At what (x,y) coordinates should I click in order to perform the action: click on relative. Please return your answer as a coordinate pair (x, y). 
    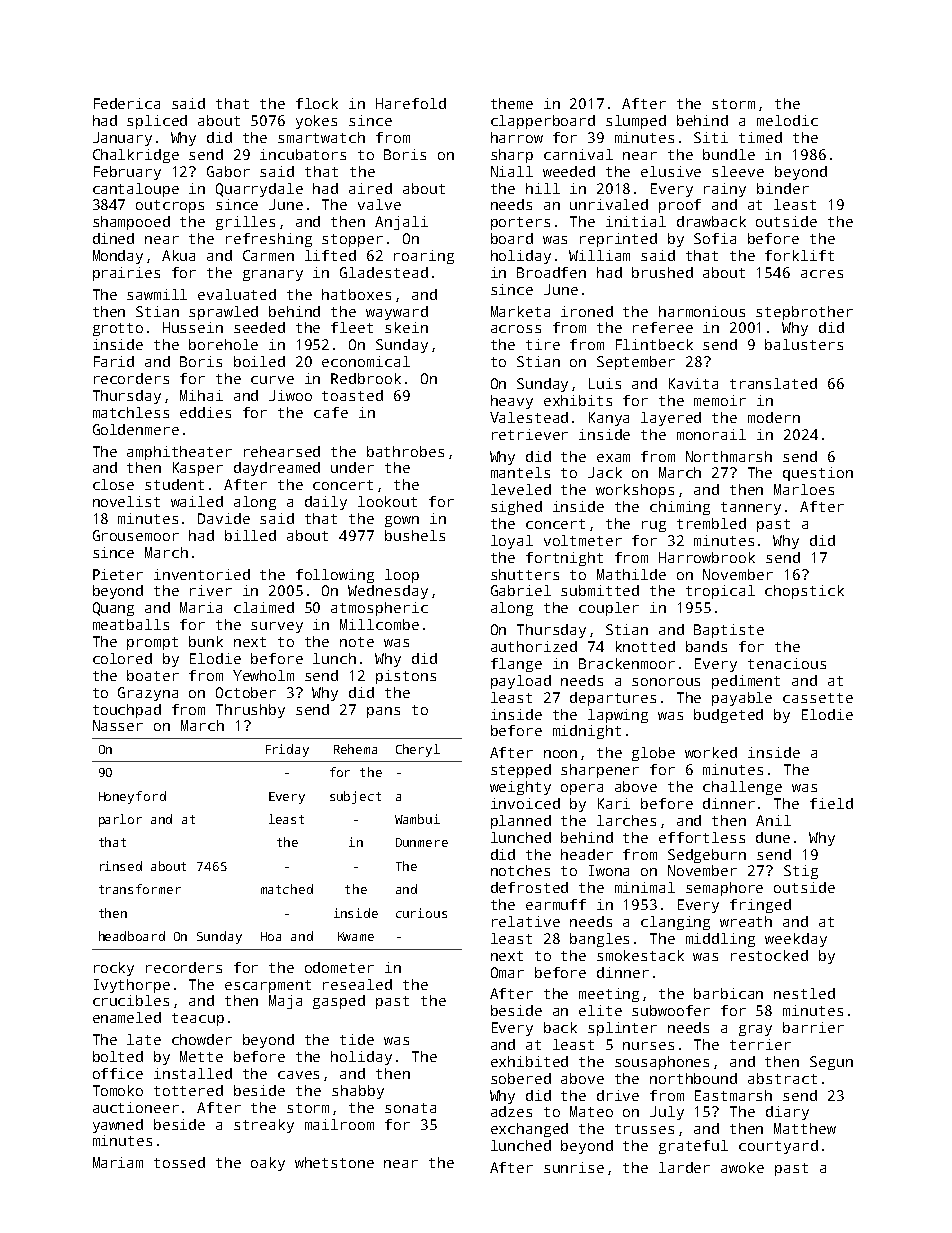
    Looking at the image, I should click on (526, 921).
